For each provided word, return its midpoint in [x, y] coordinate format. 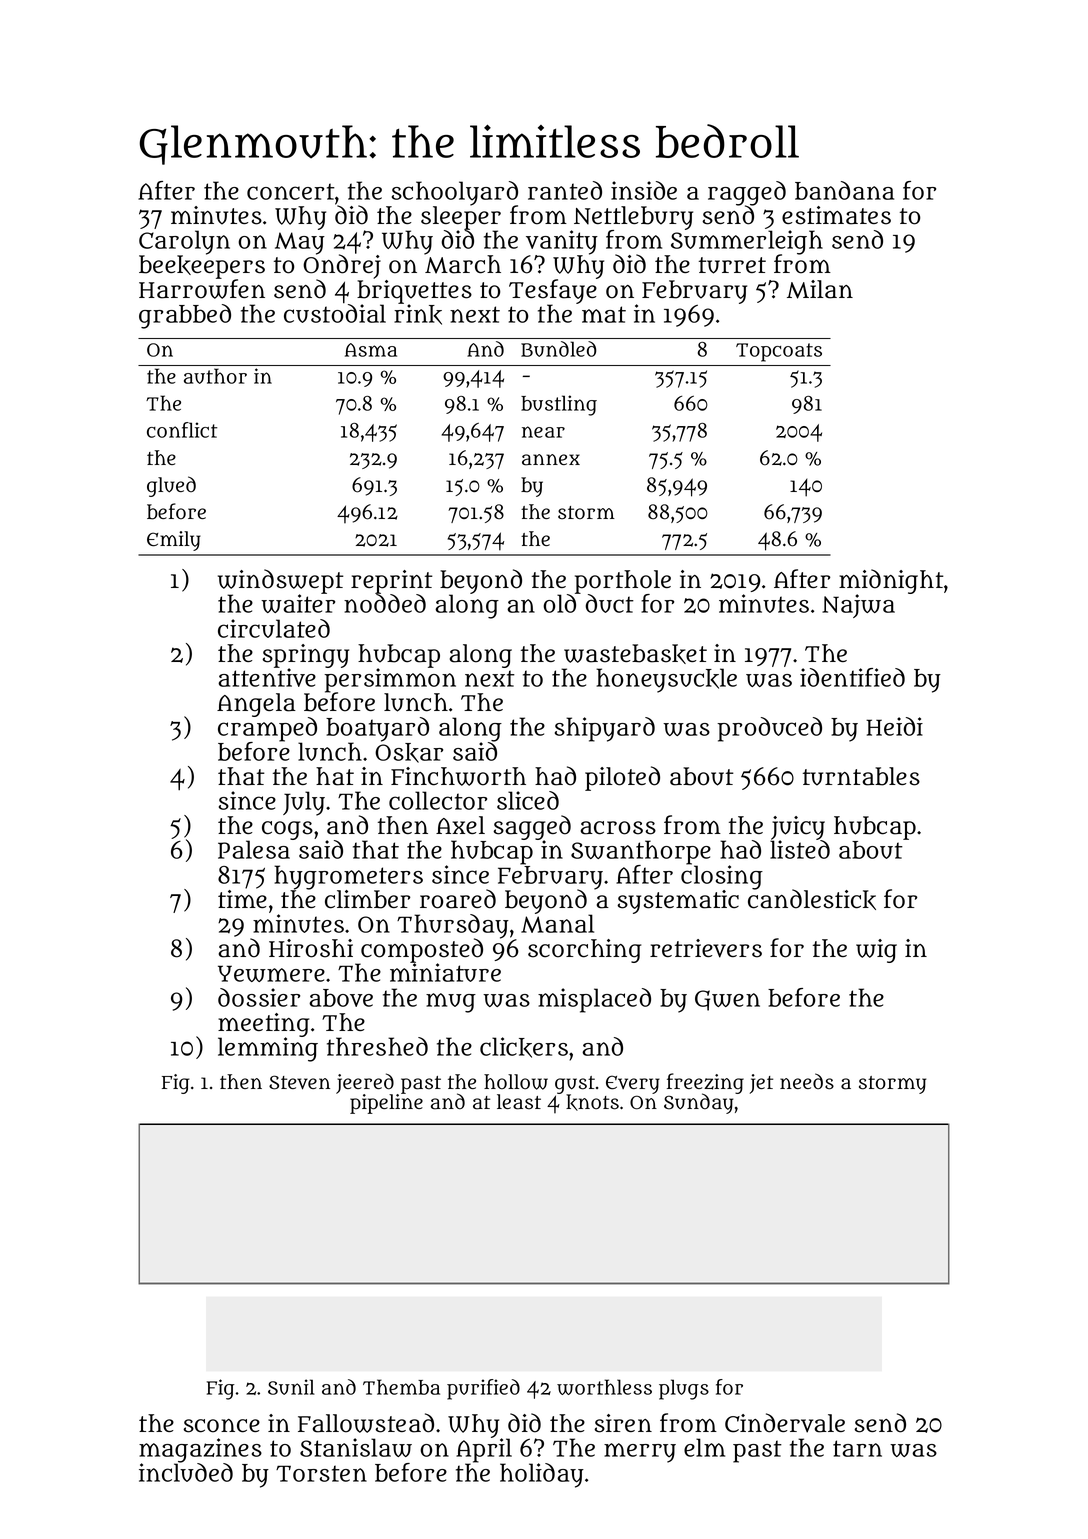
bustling [559, 405]
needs [807, 1081]
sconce [221, 1426]
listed [800, 849]
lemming [268, 1049]
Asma [371, 350]
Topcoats [779, 352]
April [484, 1451]
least [519, 1102]
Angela [256, 705]
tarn [857, 1448]
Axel [460, 825]
